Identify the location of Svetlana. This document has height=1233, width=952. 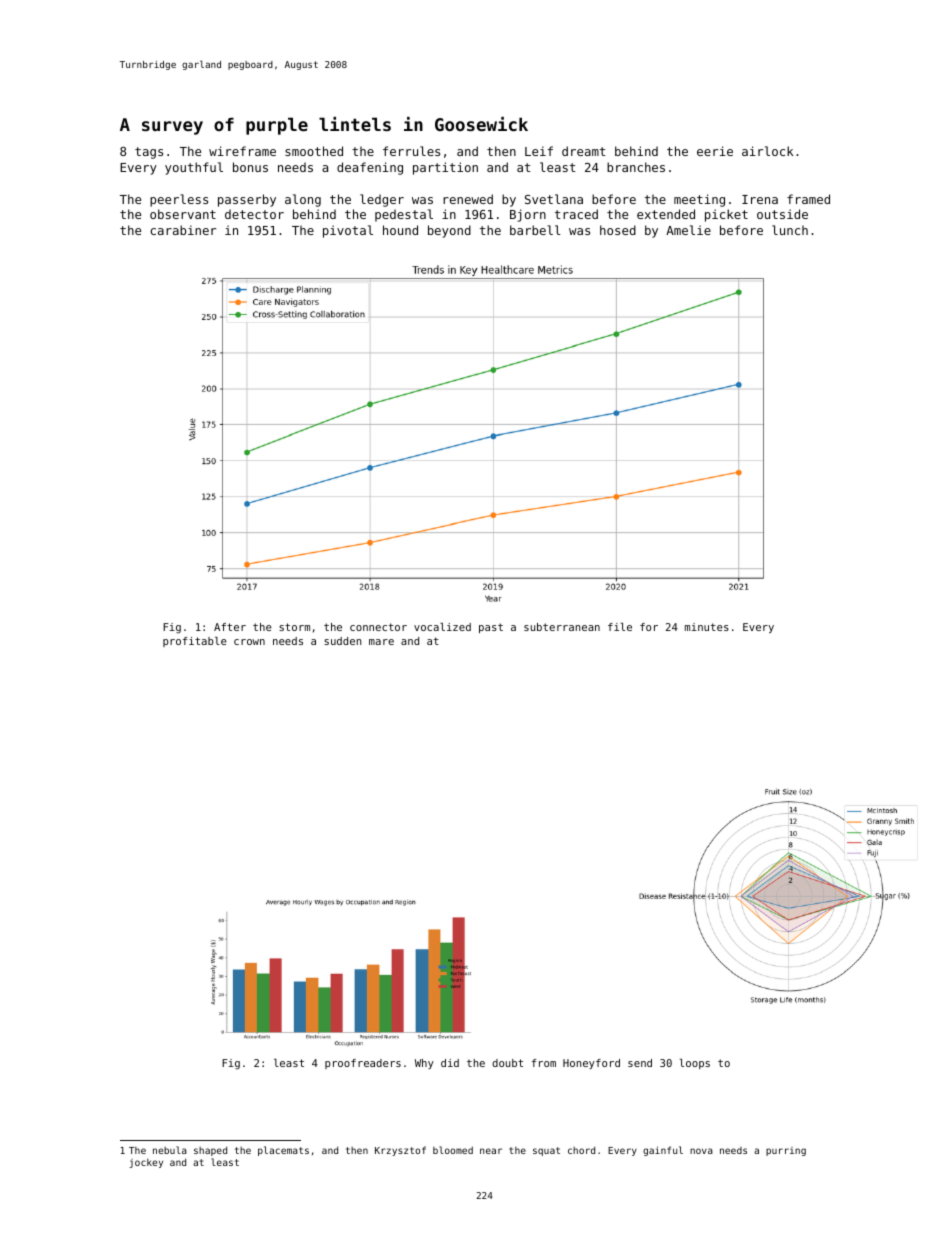
(554, 199).
